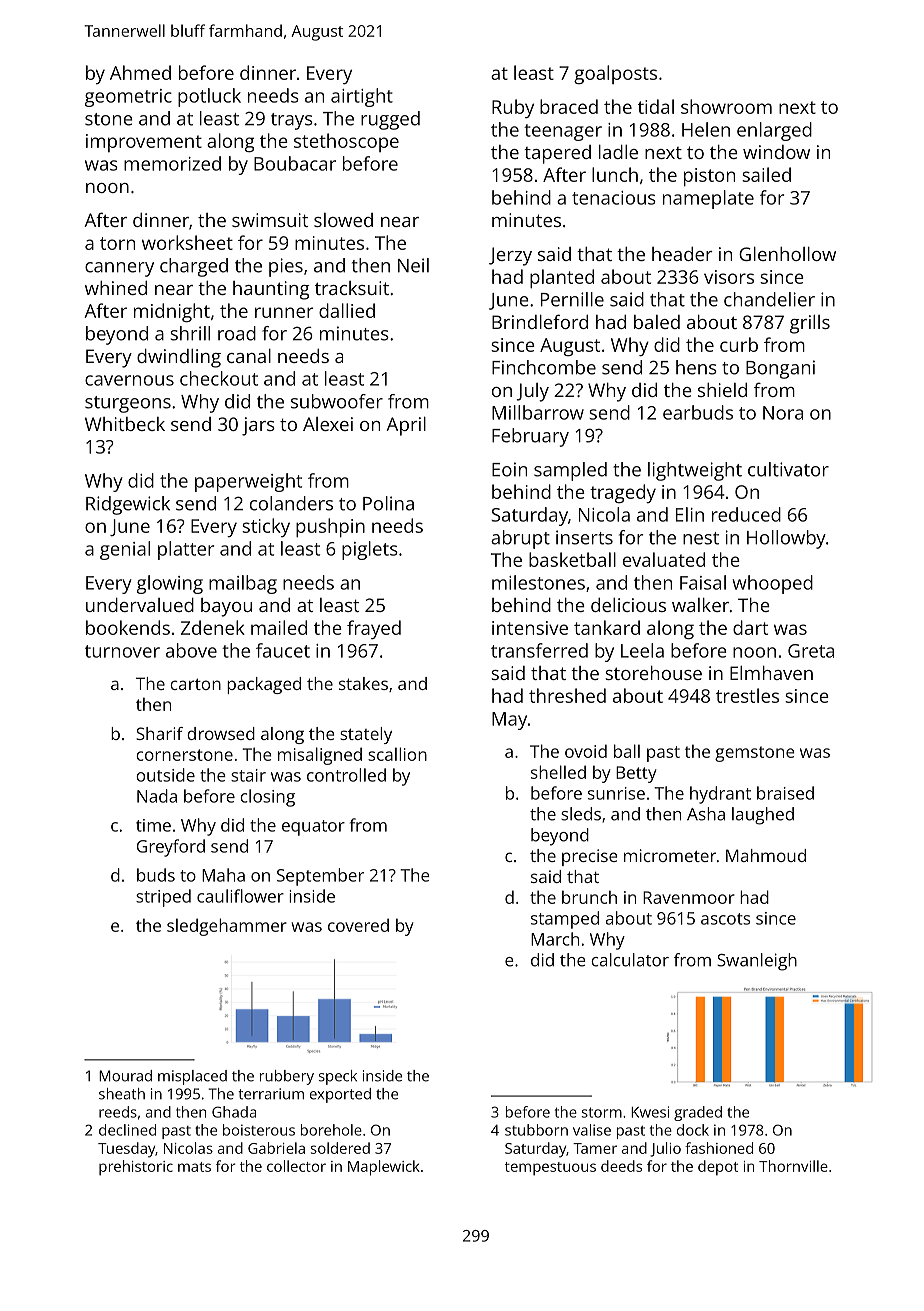  What do you see at coordinates (172, 163) in the page?
I see `memorized` at bounding box center [172, 163].
